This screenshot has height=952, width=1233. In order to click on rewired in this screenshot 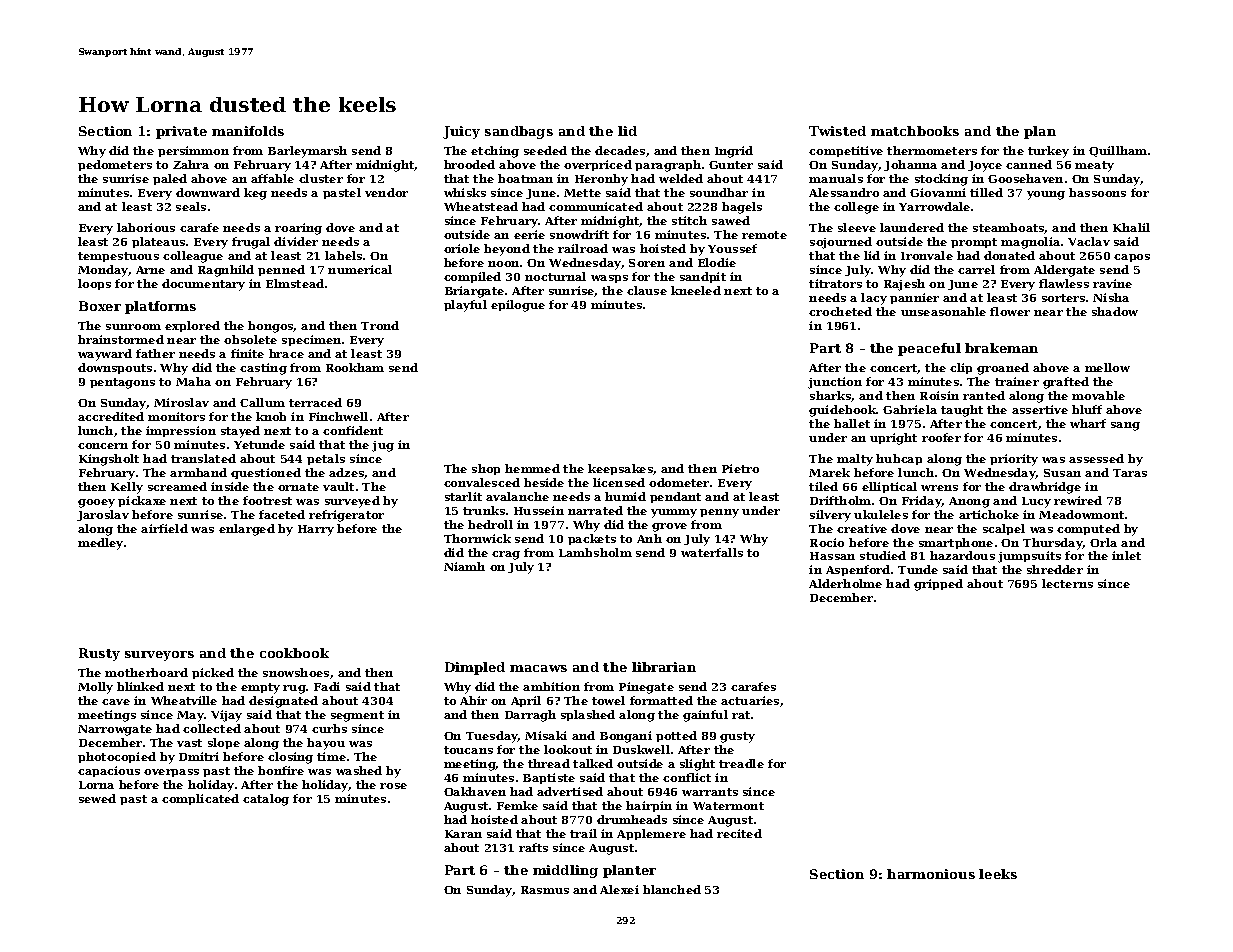, I will do `click(1078, 500)`.
